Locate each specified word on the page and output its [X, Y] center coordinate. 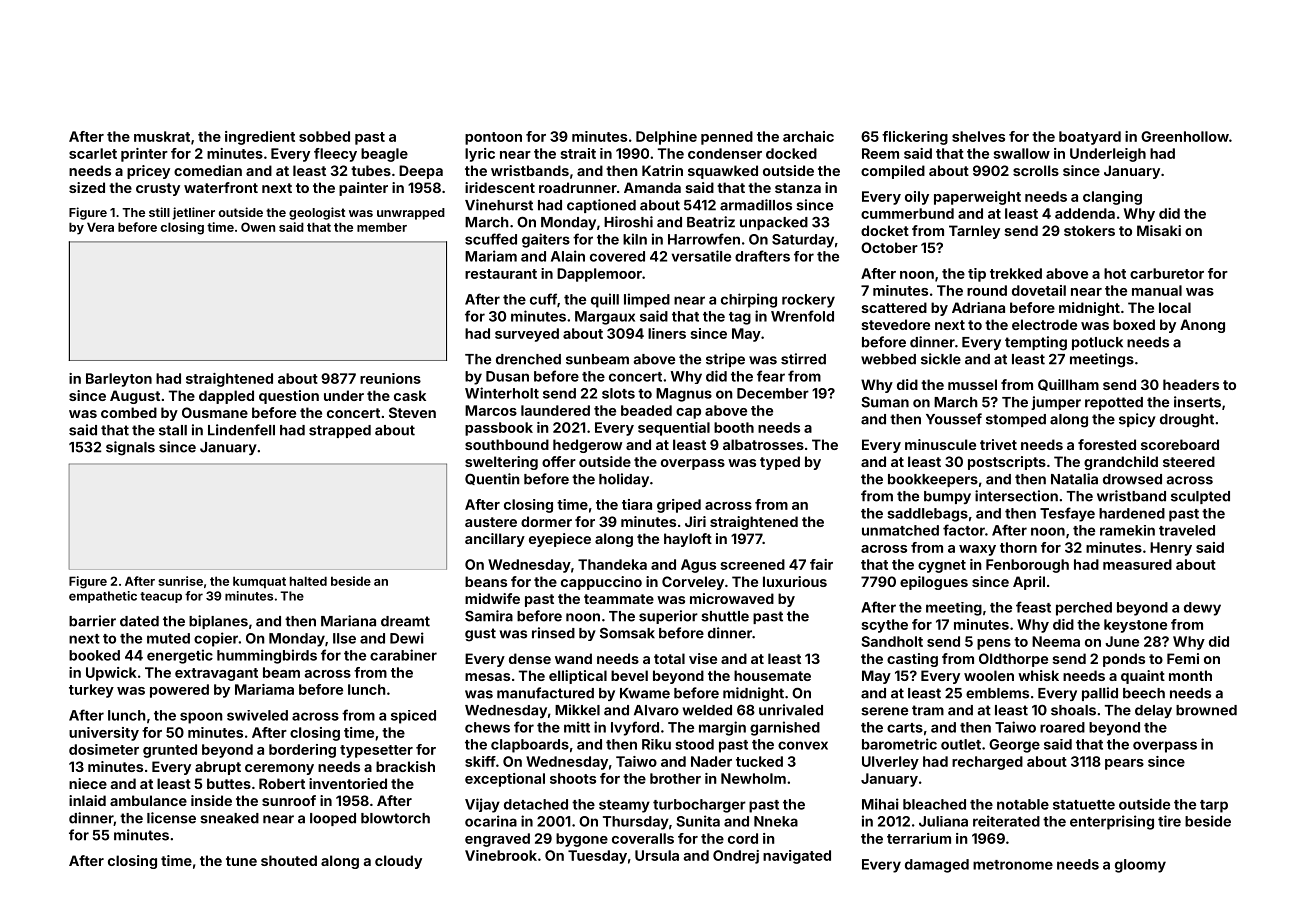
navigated [797, 857]
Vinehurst [499, 205]
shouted [289, 860]
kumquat [259, 582]
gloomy [1140, 866]
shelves [978, 136]
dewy [1202, 609]
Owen [258, 227]
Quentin [492, 479]
